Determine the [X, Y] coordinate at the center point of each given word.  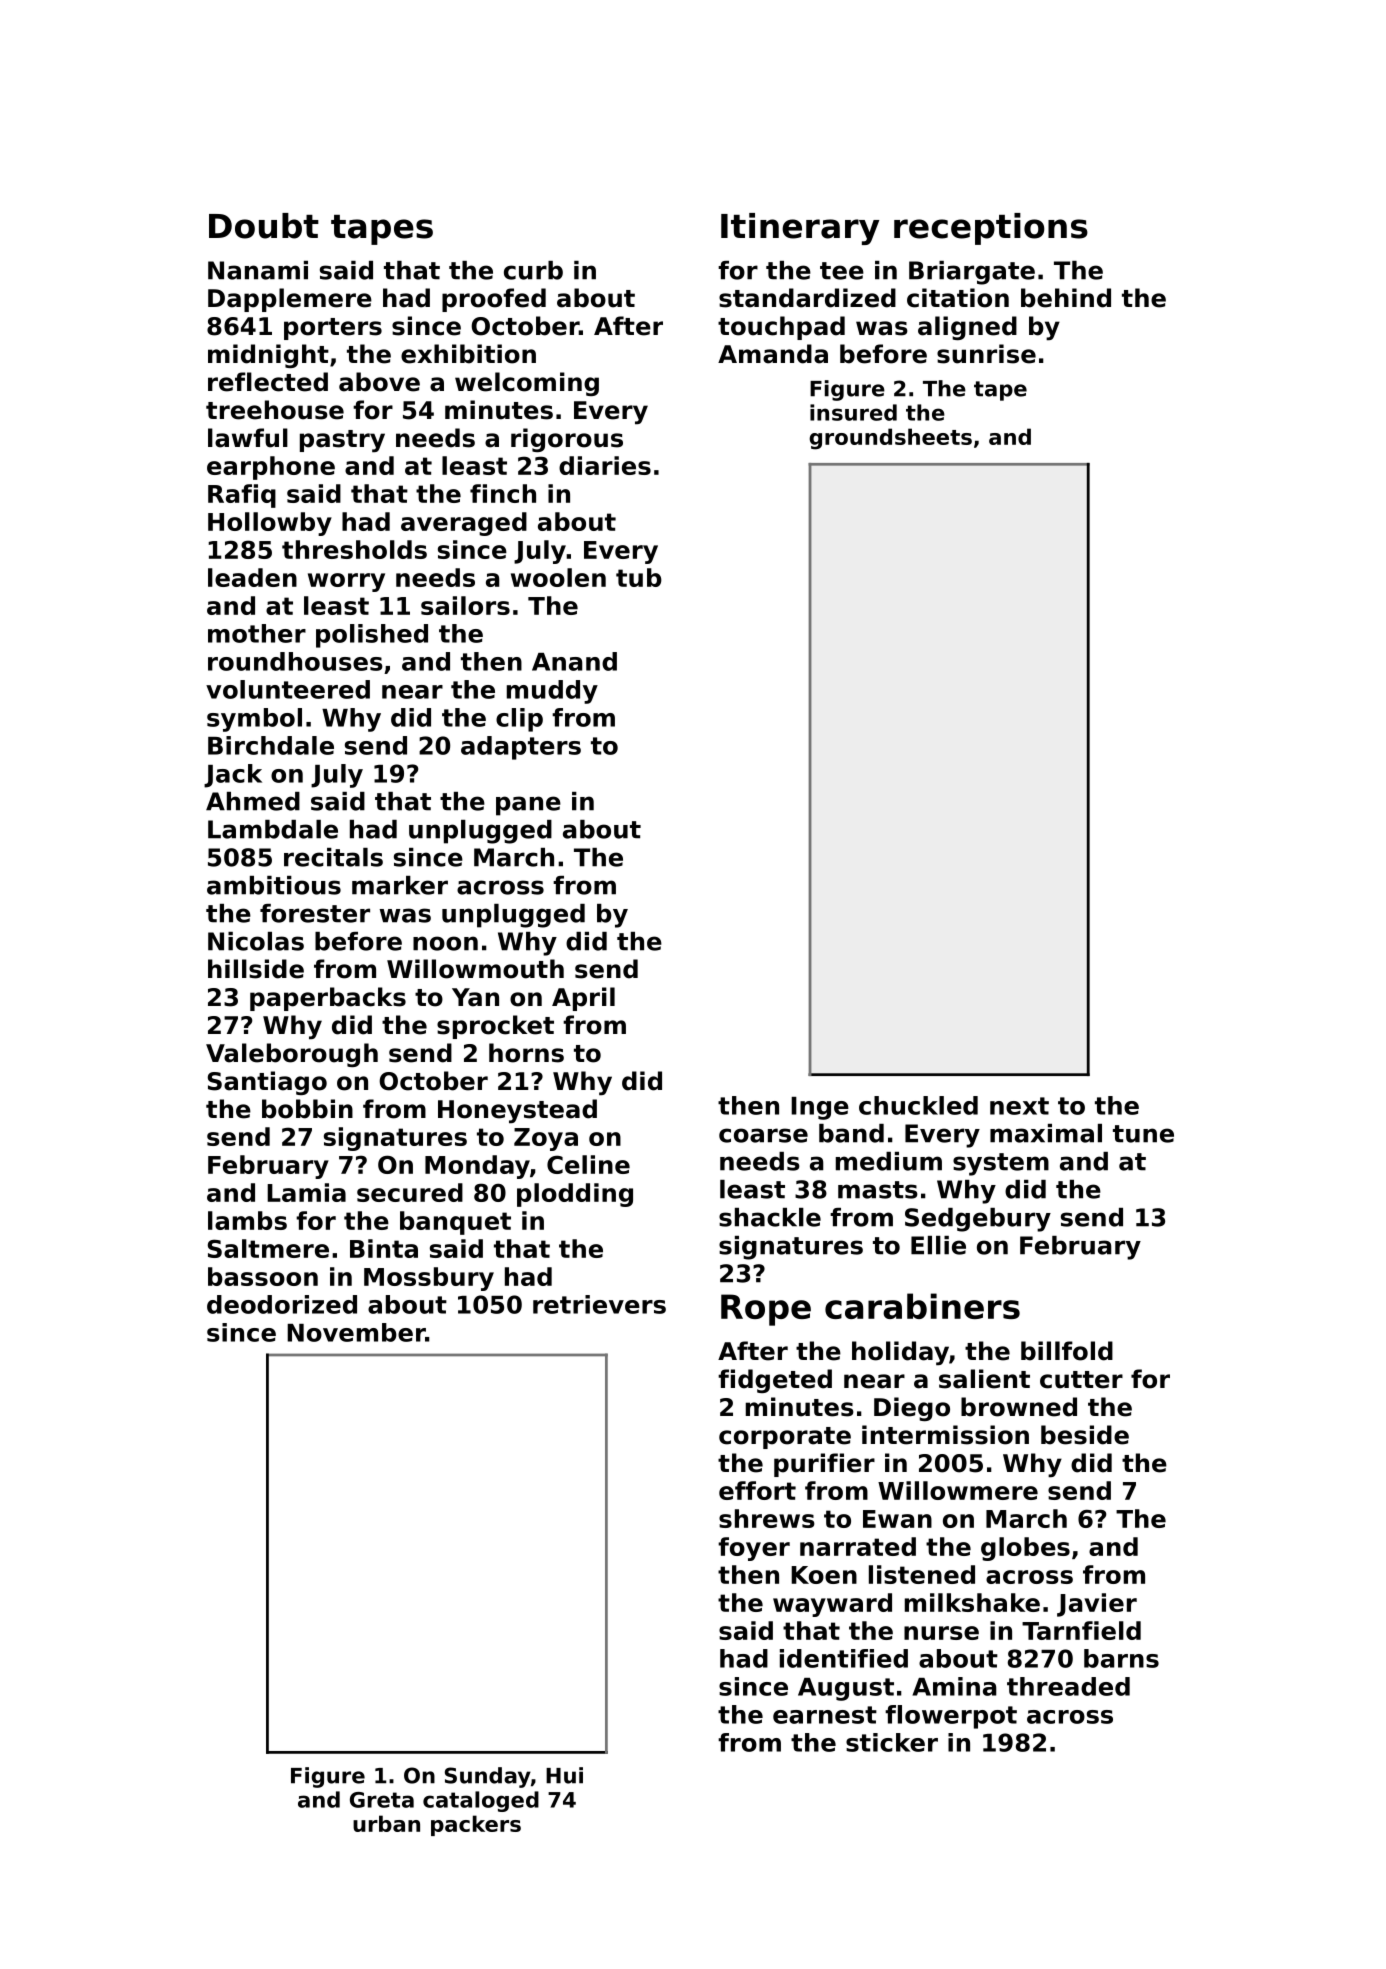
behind [1066, 298]
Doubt [264, 226]
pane [528, 806]
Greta [382, 1800]
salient [984, 1379]
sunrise [986, 354]
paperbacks [328, 999]
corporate [785, 1438]
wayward [832, 1605]
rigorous [567, 440]
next [1019, 1106]
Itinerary [800, 229]
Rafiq [242, 496]
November [356, 1332]
